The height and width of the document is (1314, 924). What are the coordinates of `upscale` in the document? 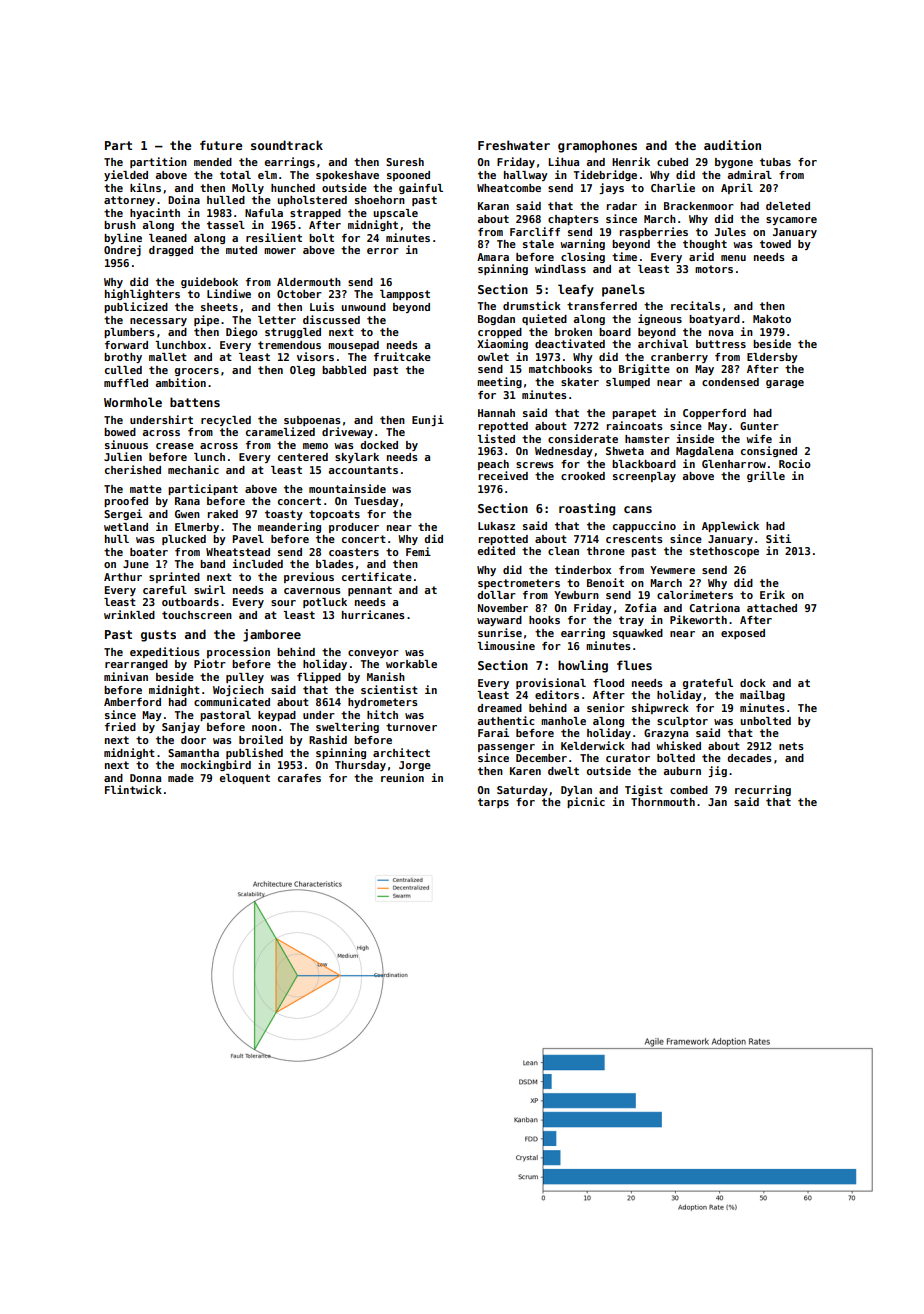 It's located at (395, 214).
